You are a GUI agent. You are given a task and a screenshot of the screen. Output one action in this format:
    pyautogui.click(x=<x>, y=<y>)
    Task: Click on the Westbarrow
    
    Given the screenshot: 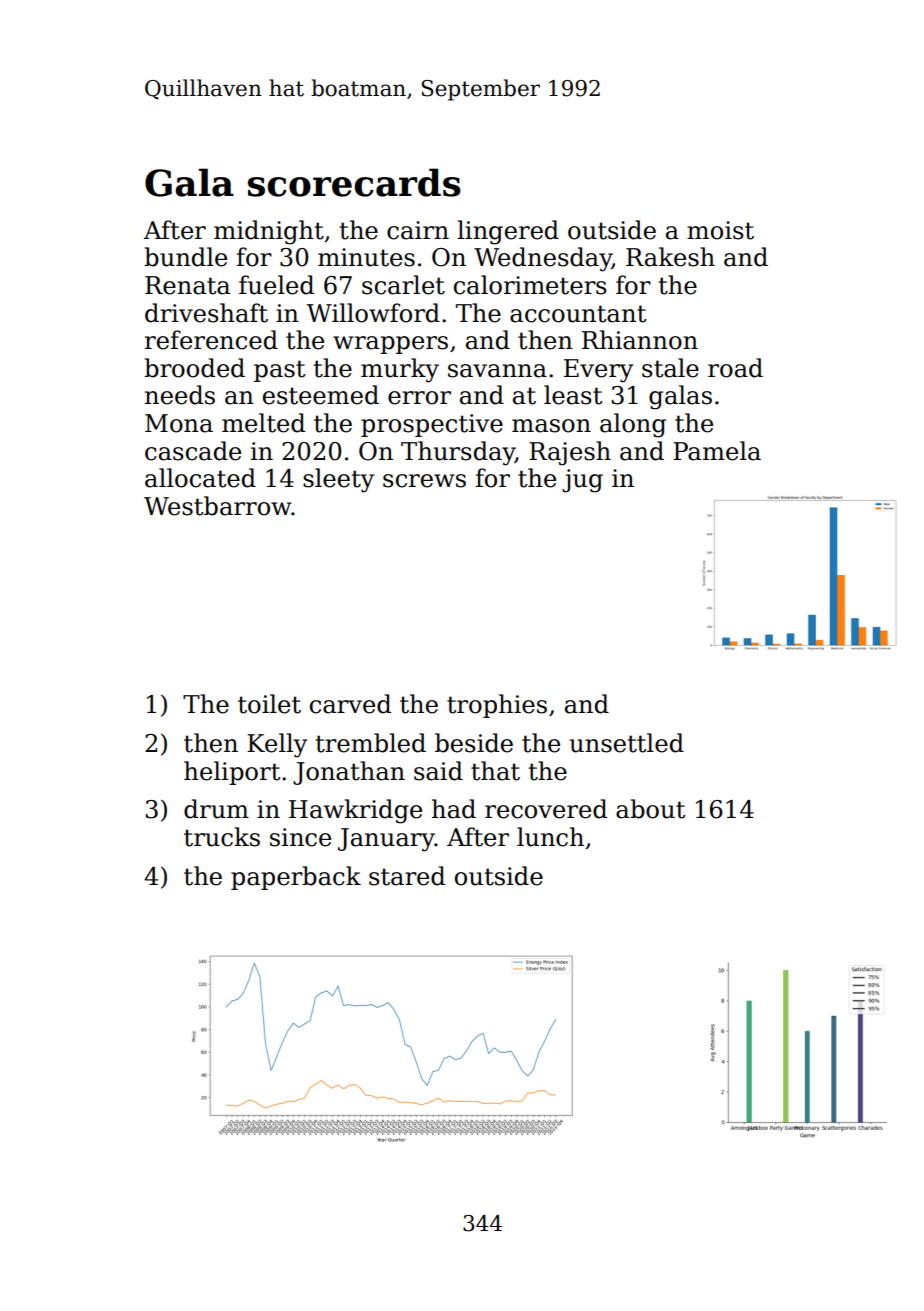 What is the action you would take?
    pyautogui.click(x=218, y=506)
